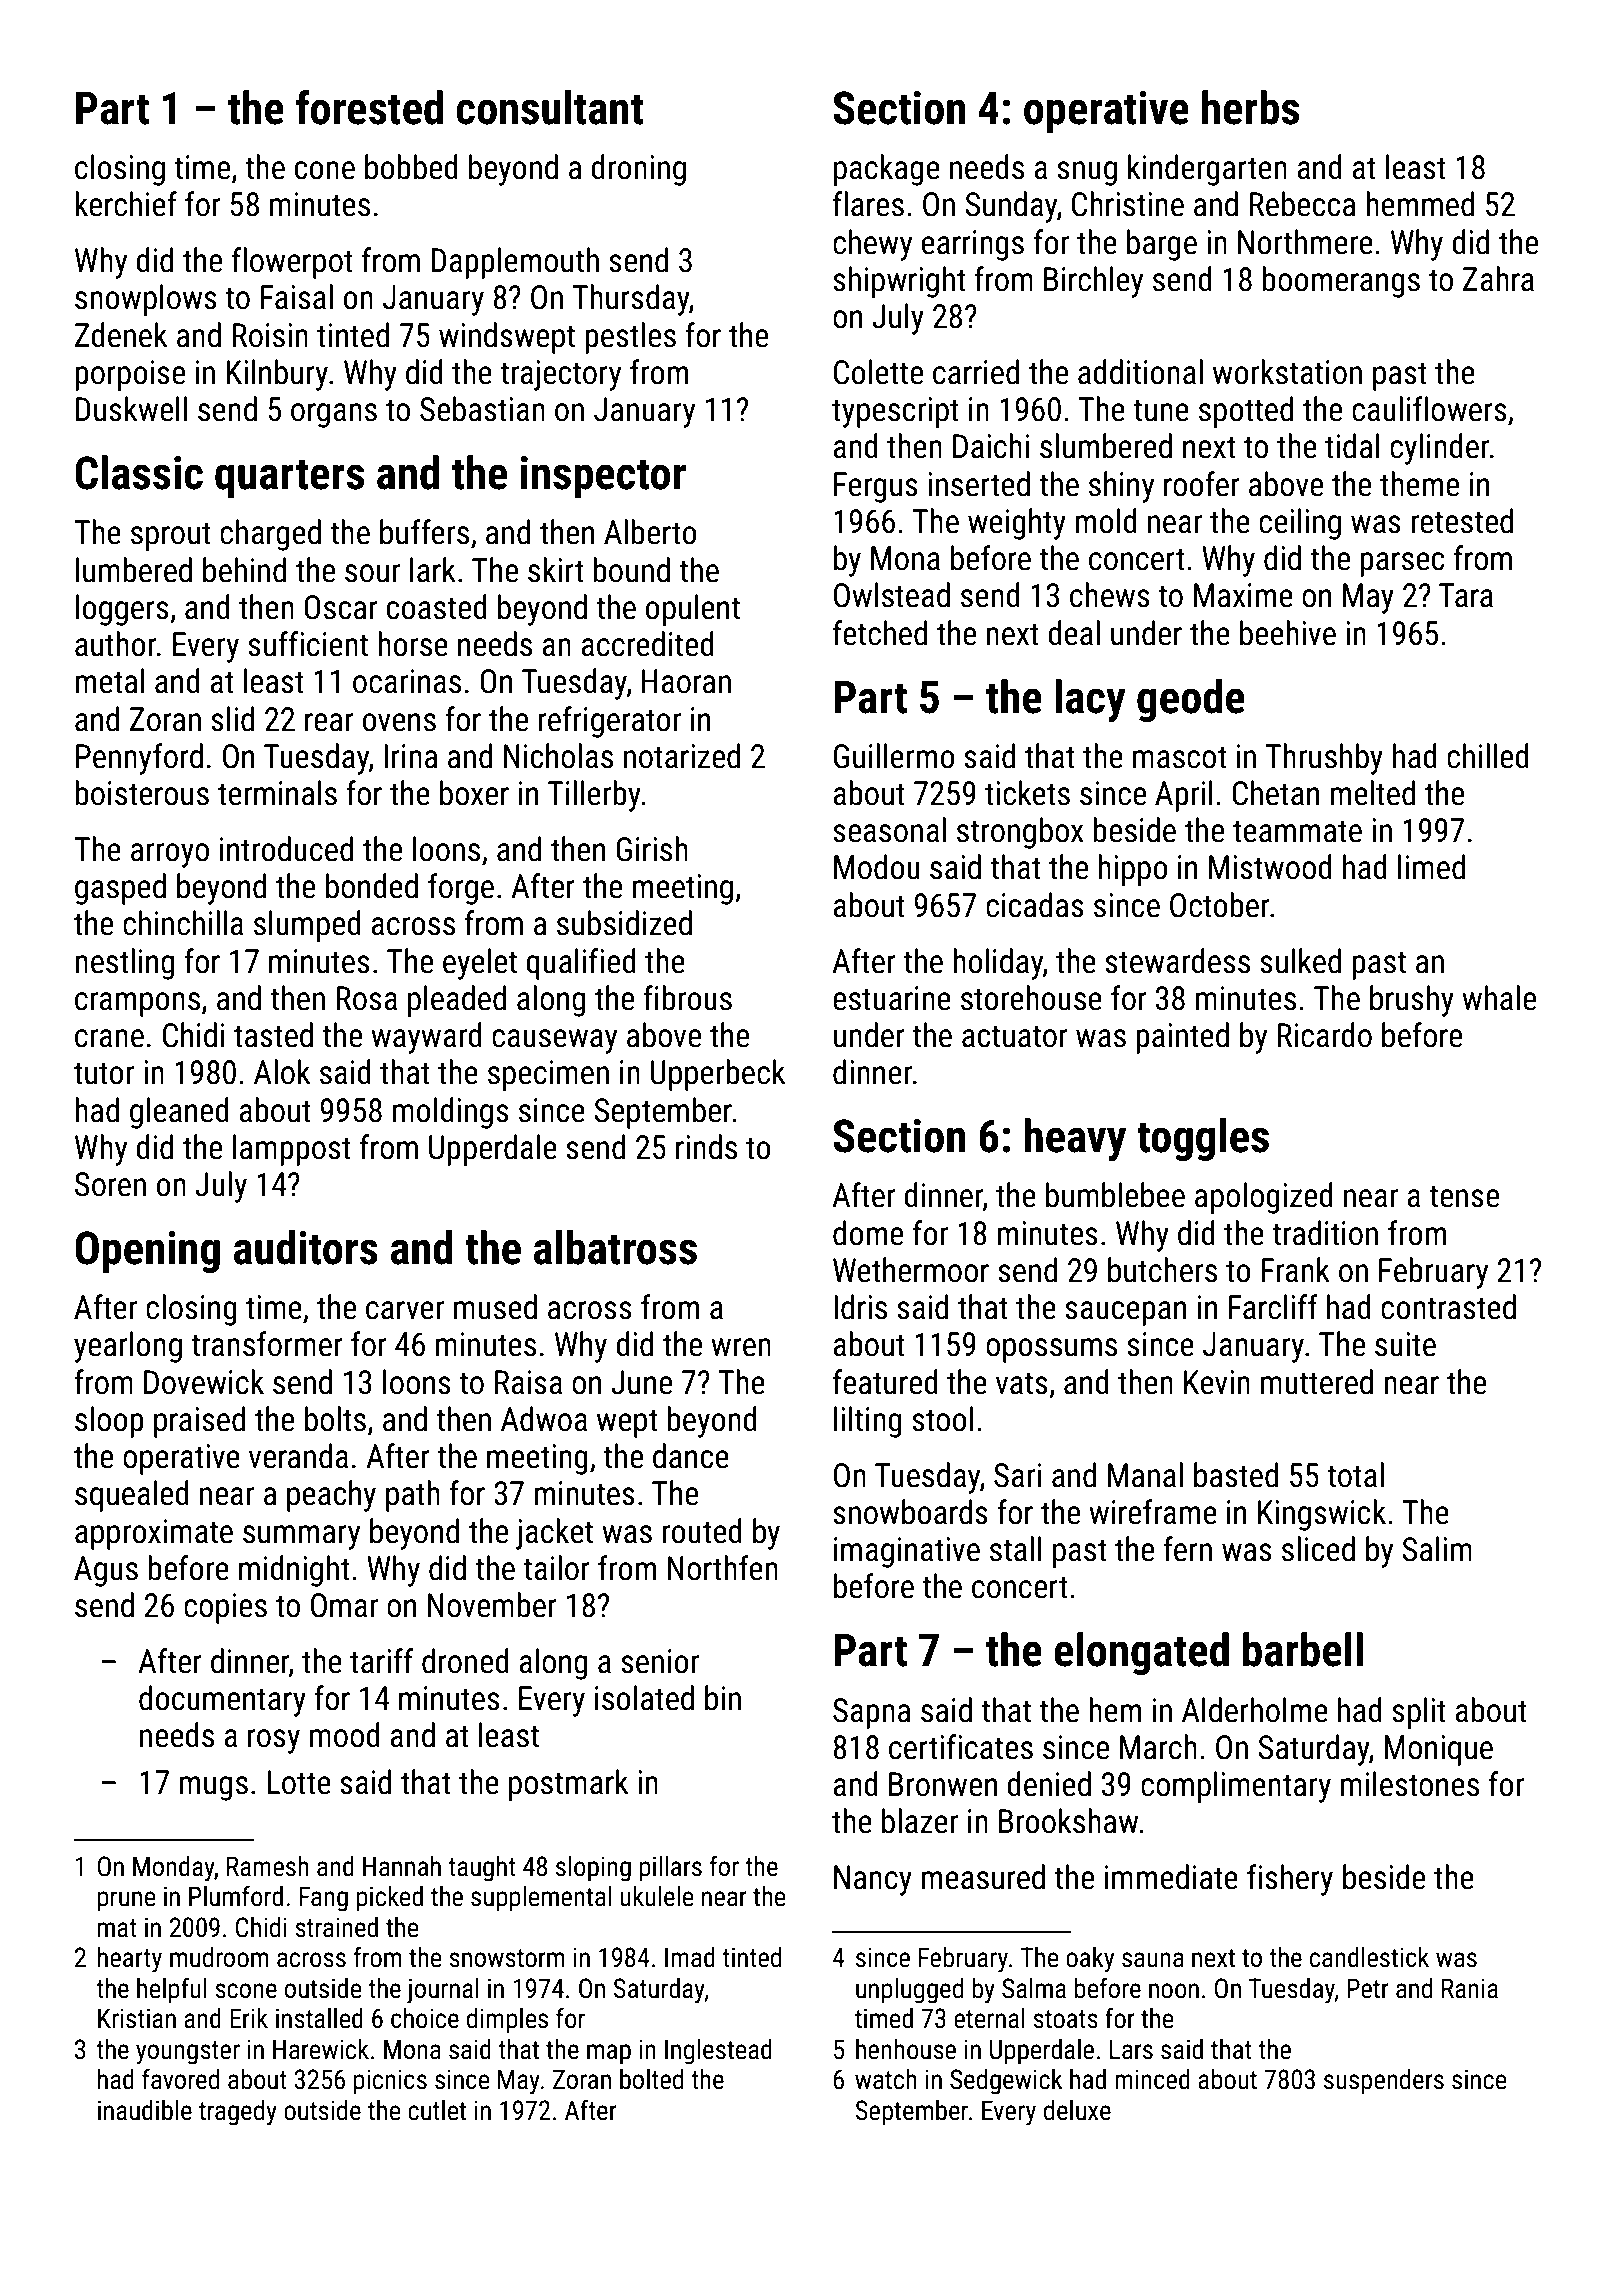 This image has height=2292, width=1620. Describe the element at coordinates (1121, 487) in the image. I see `shiny` at that location.
